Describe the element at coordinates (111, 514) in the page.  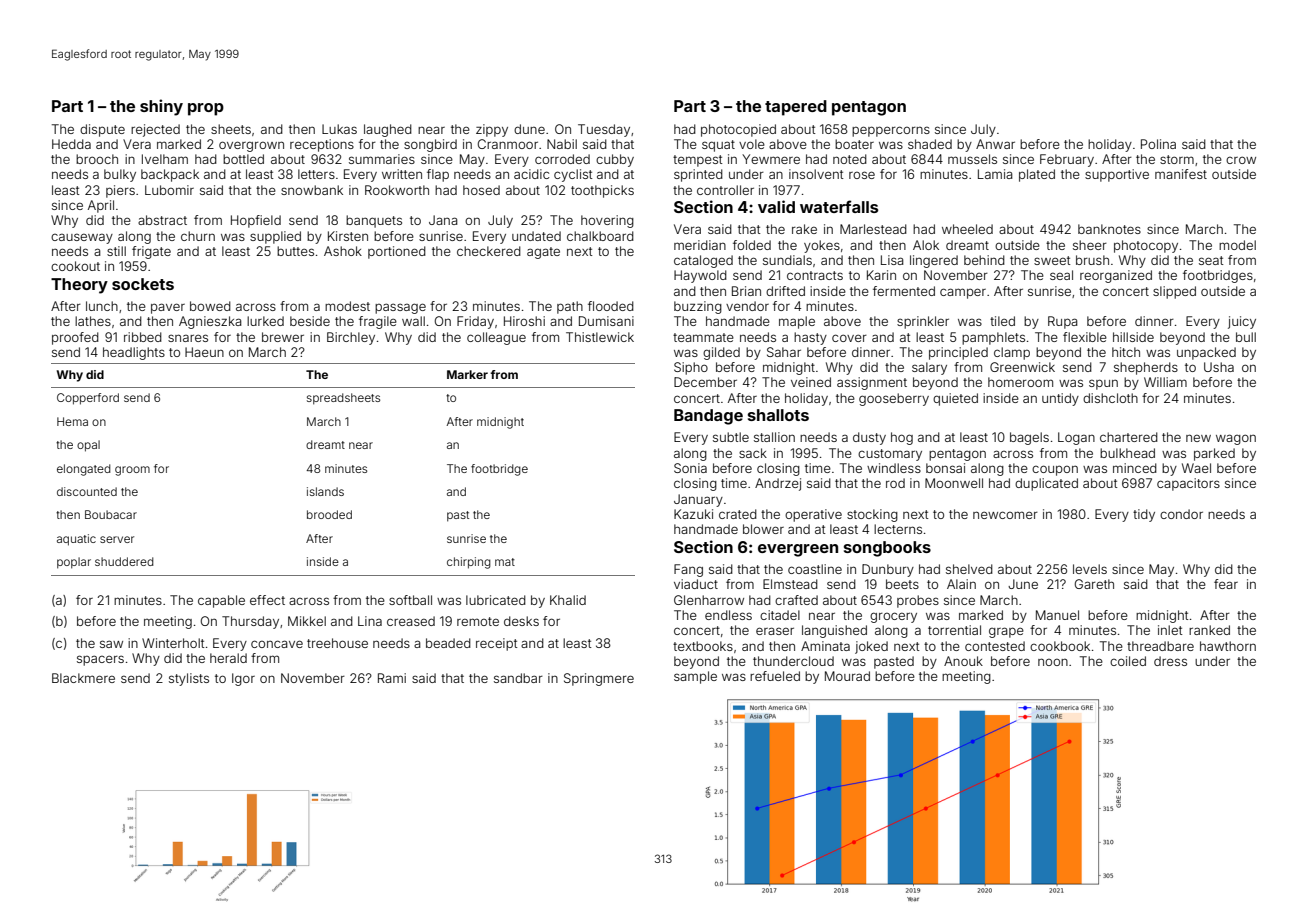
I see `Boubacar` at that location.
